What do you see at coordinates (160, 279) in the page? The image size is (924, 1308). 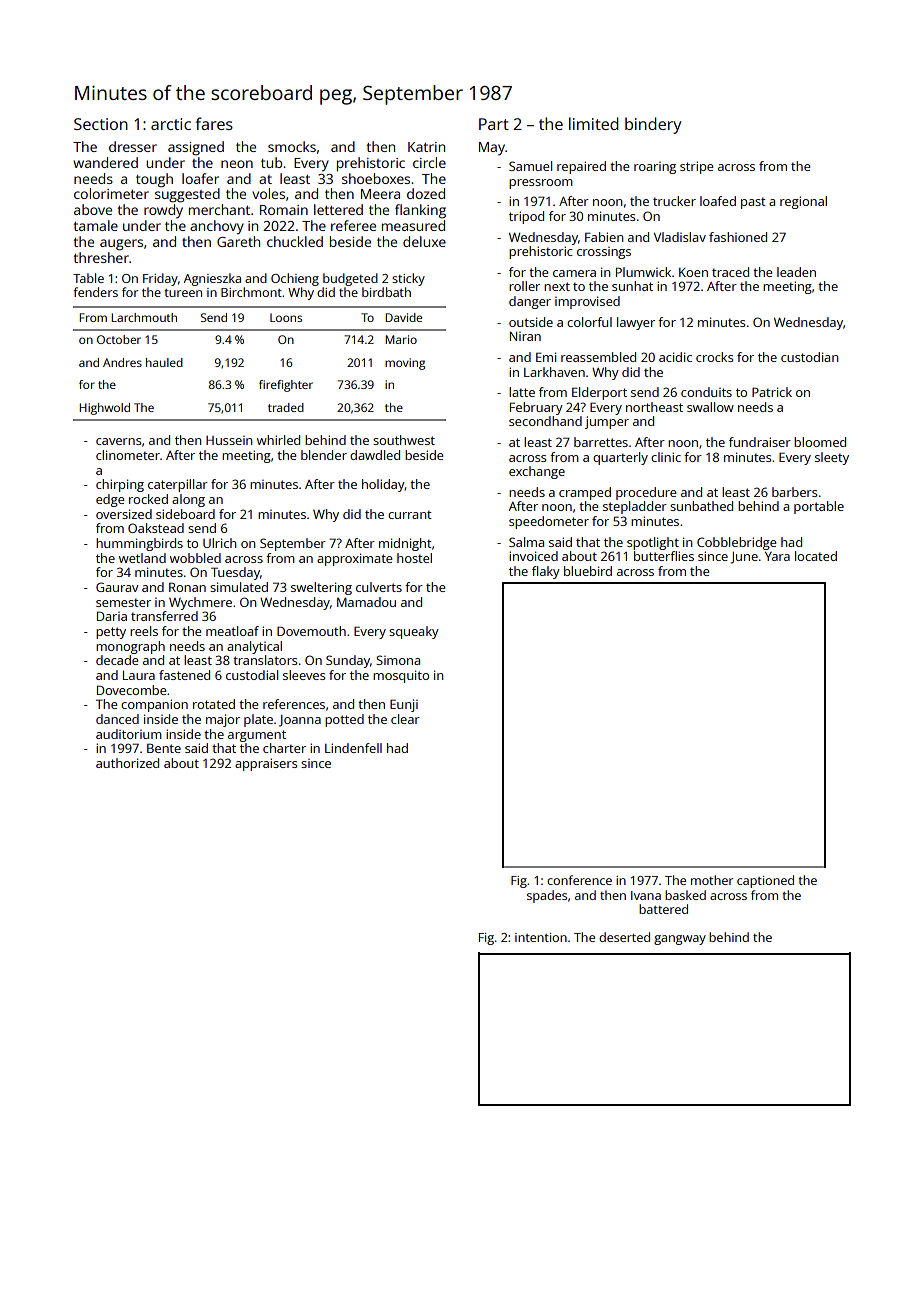 I see `Friday` at bounding box center [160, 279].
